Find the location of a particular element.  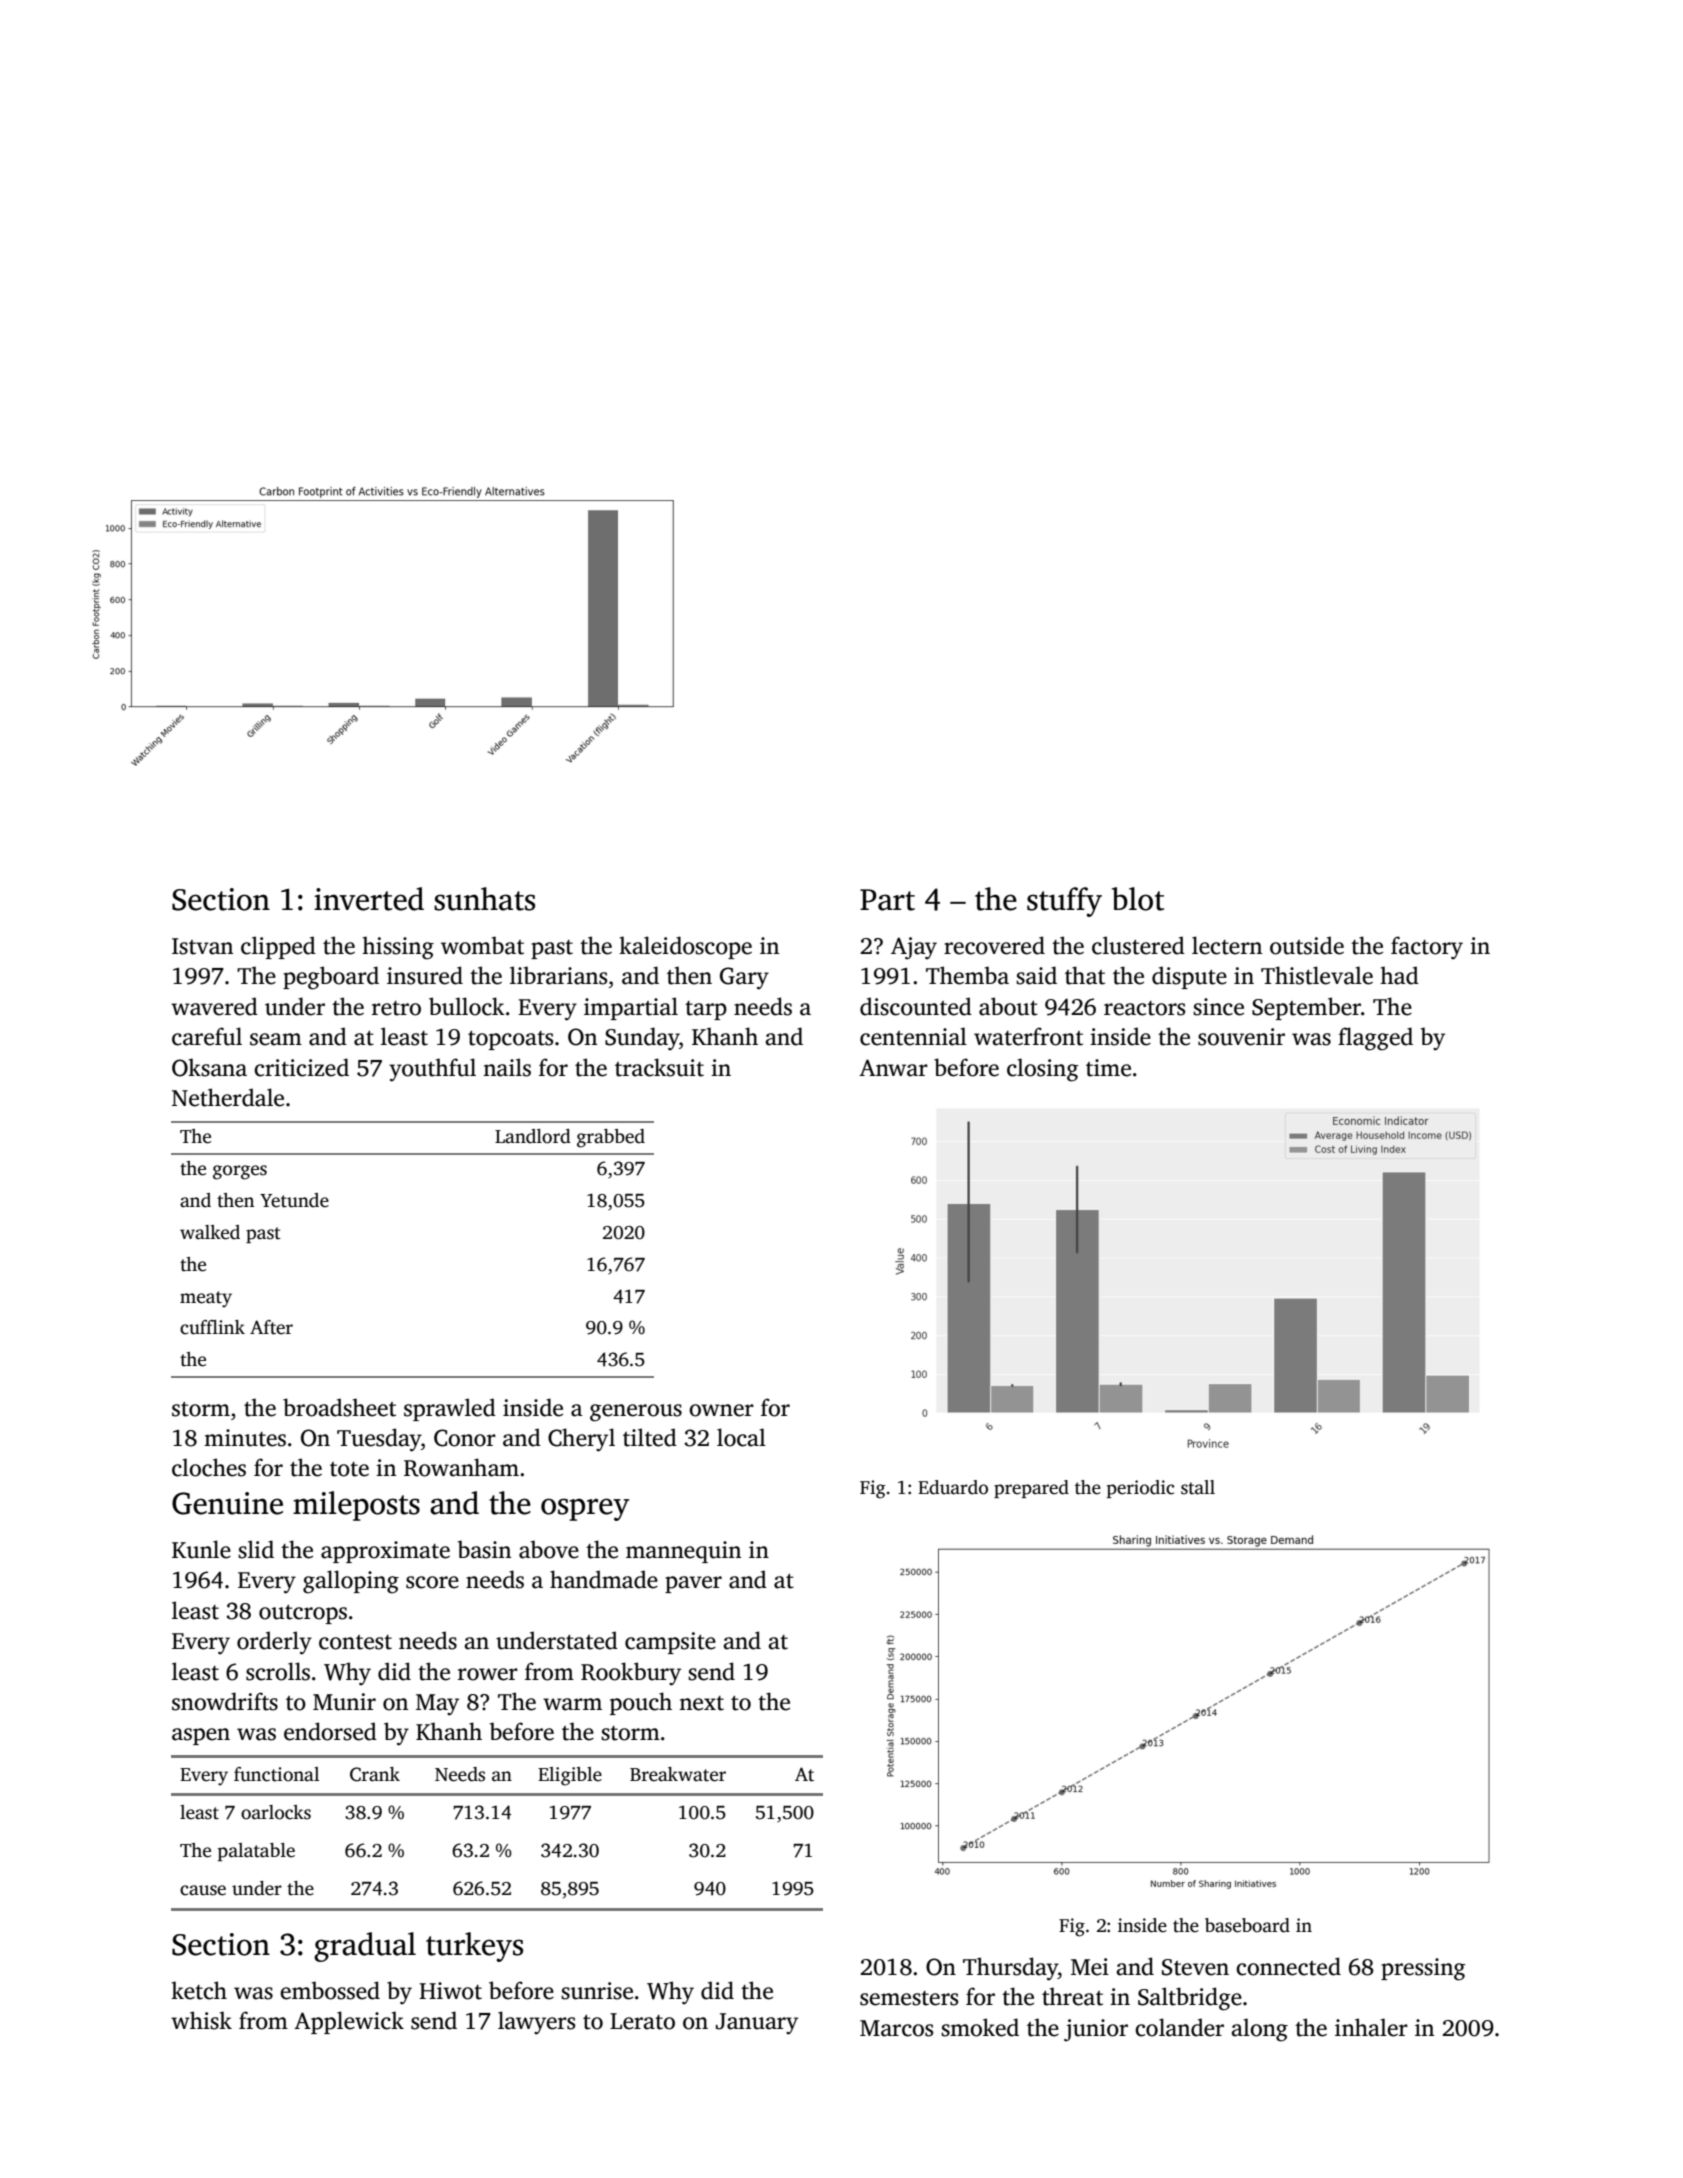

tarp is located at coordinates (706, 1010).
